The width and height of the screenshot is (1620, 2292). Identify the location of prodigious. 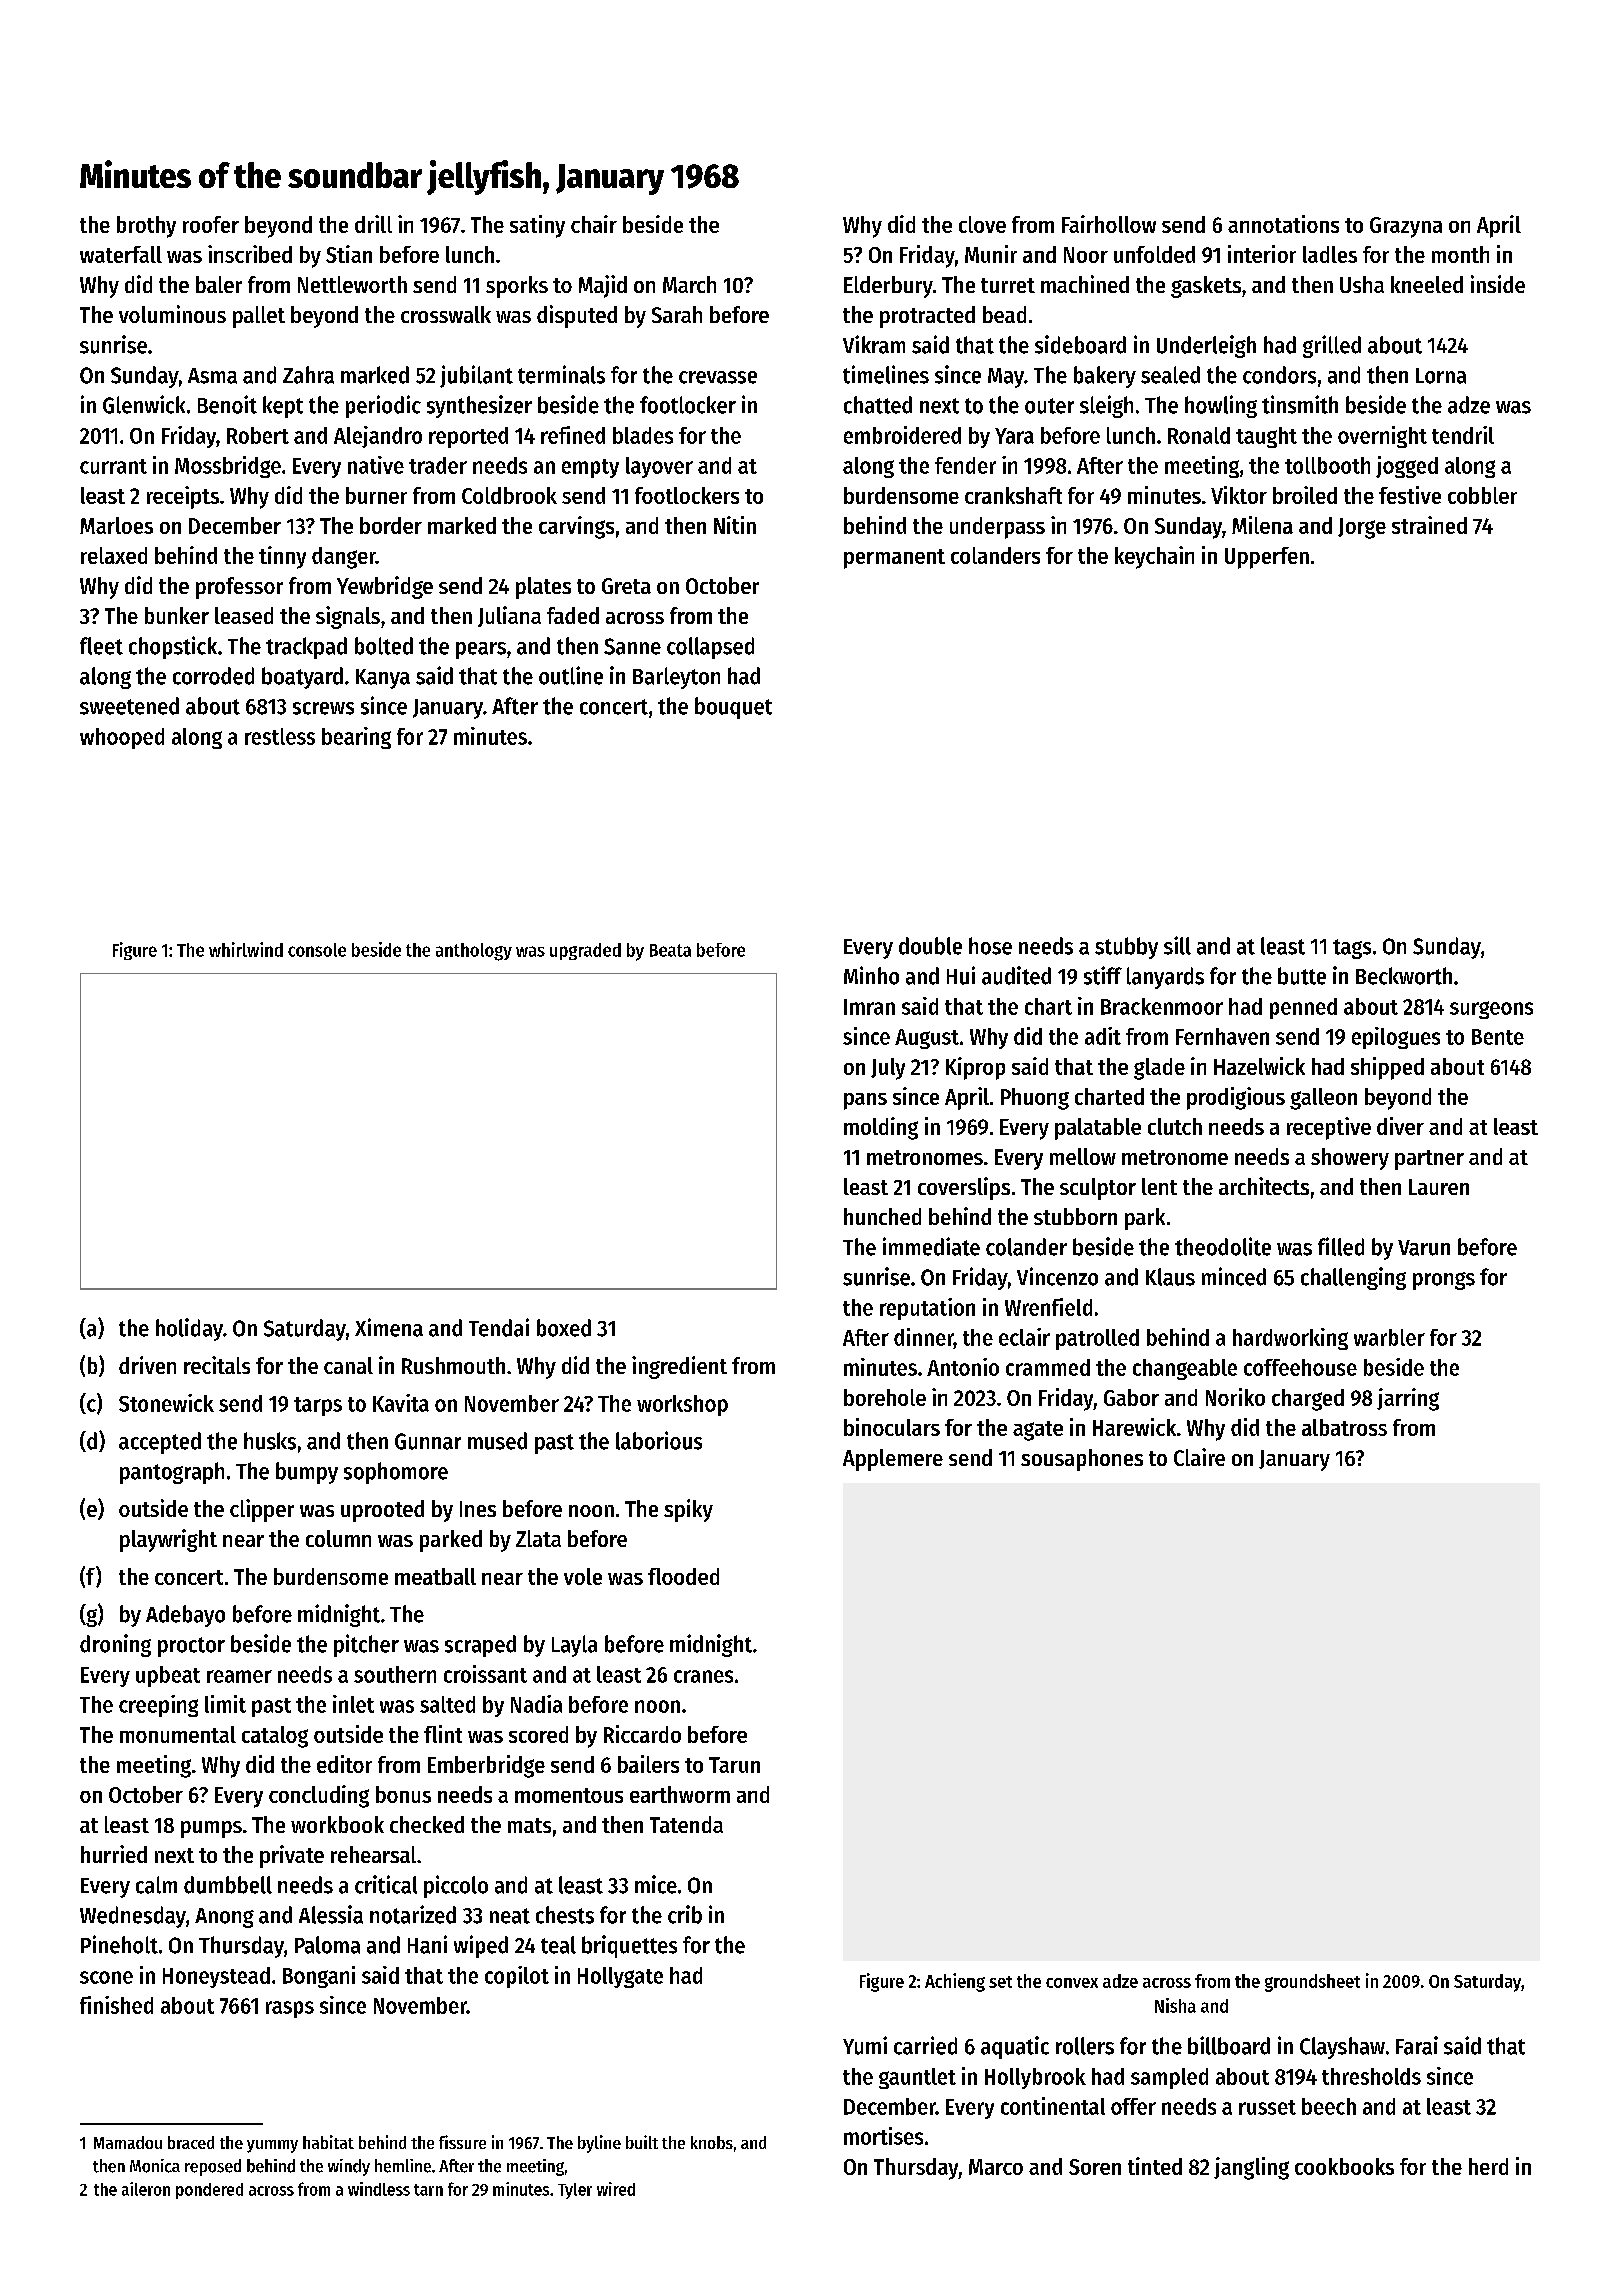
(1236, 1098).
